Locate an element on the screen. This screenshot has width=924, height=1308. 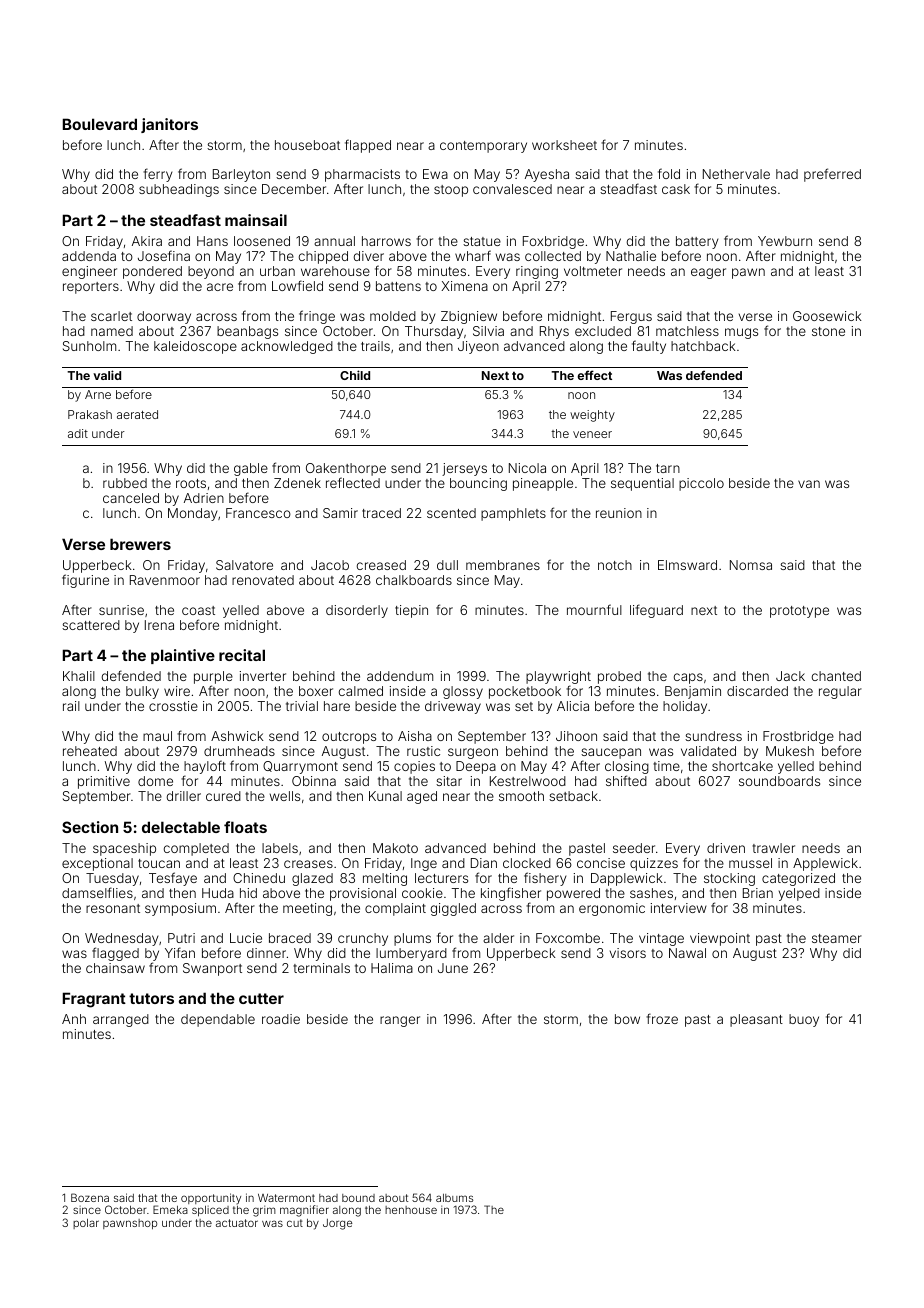
kaleidoscope is located at coordinates (195, 347).
